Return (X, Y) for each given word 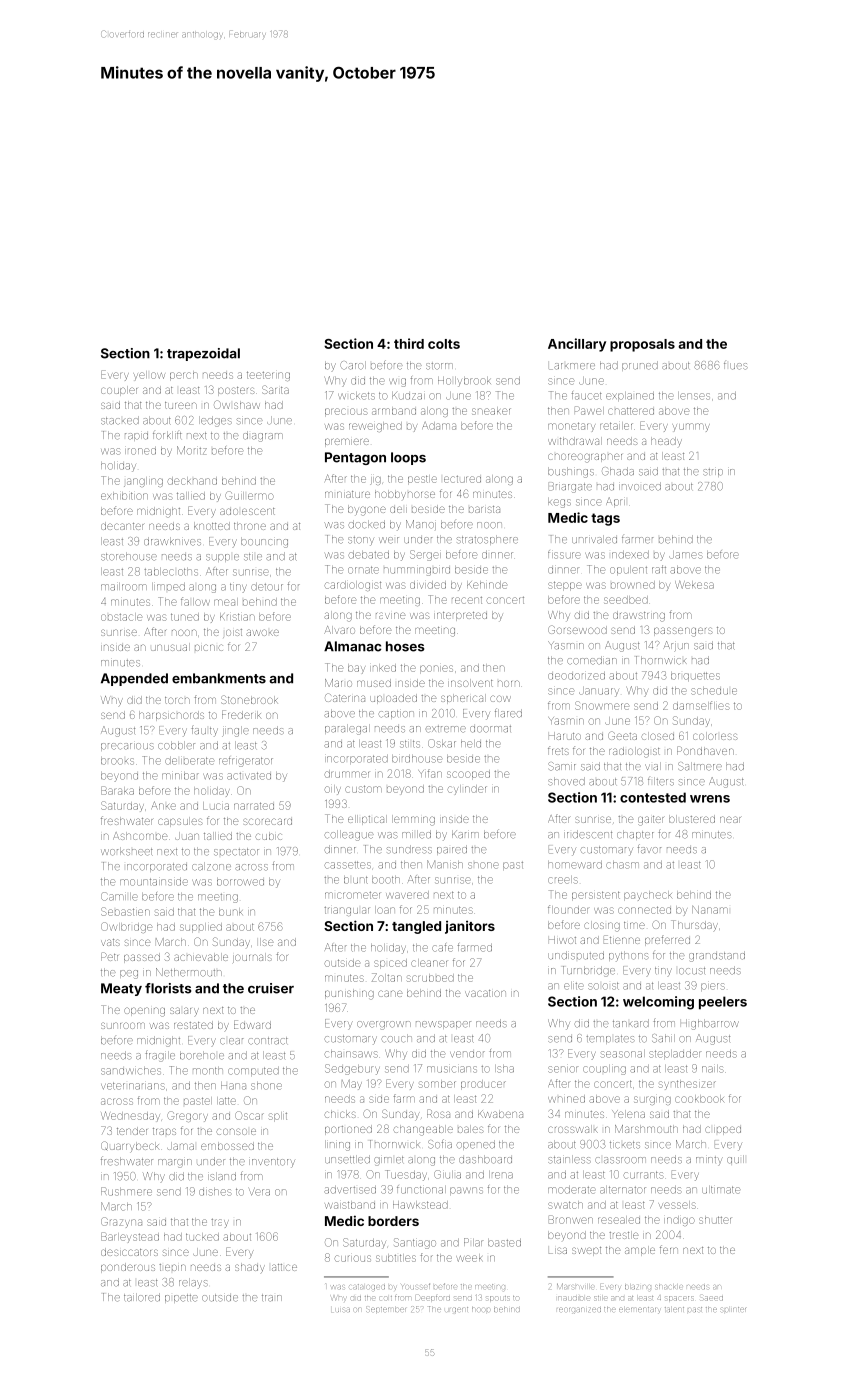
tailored (142, 1297)
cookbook (699, 1099)
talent (674, 1309)
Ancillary (577, 345)
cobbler (176, 745)
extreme (445, 729)
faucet (587, 395)
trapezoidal (203, 354)
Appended (134, 679)
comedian (592, 660)
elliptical (367, 820)
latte (226, 1101)
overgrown (384, 1025)
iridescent (588, 834)
